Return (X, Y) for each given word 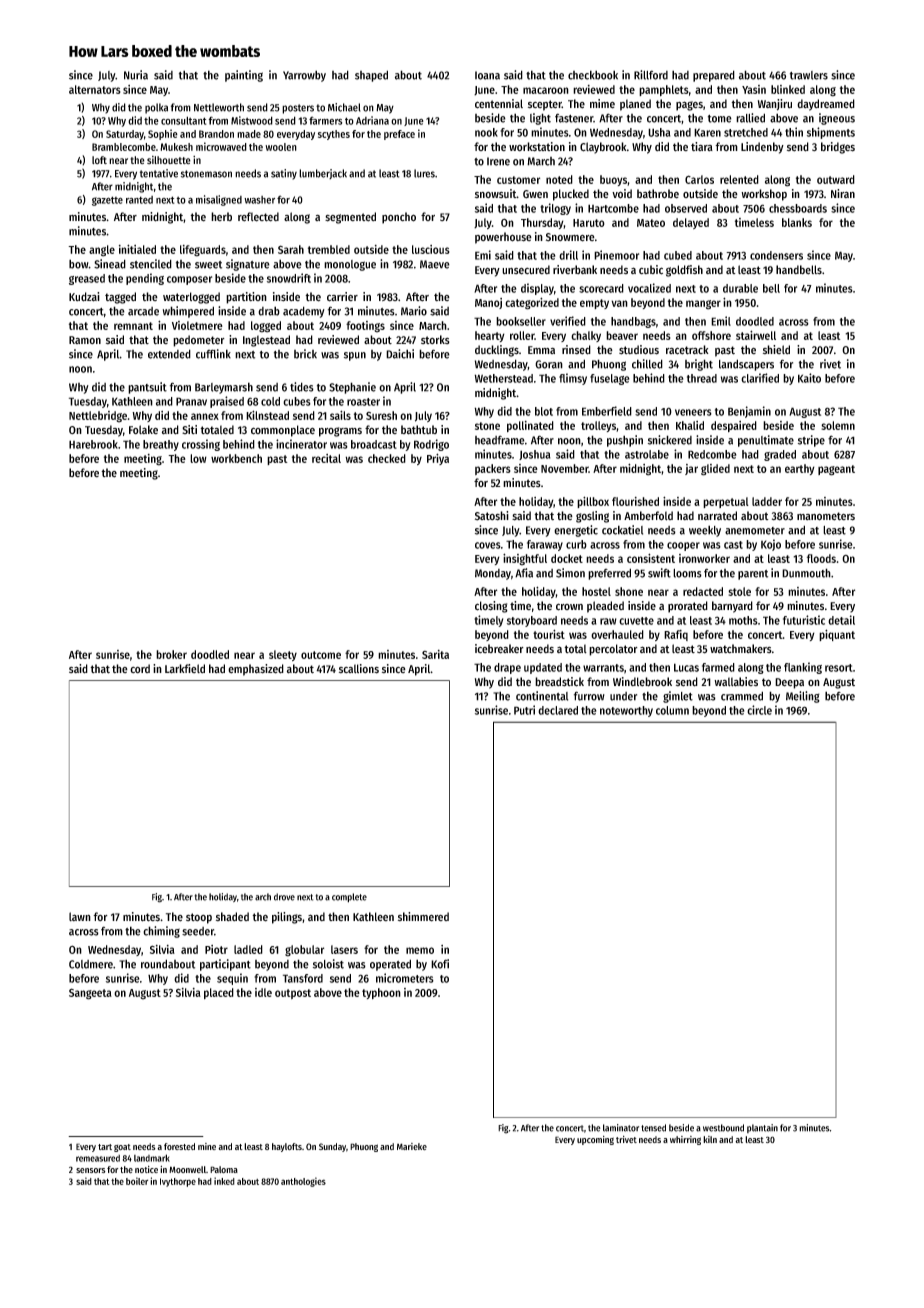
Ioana (487, 75)
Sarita (435, 654)
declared (558, 710)
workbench (236, 458)
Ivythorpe (178, 1182)
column (672, 710)
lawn (80, 916)
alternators (95, 89)
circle (759, 710)
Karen (707, 132)
